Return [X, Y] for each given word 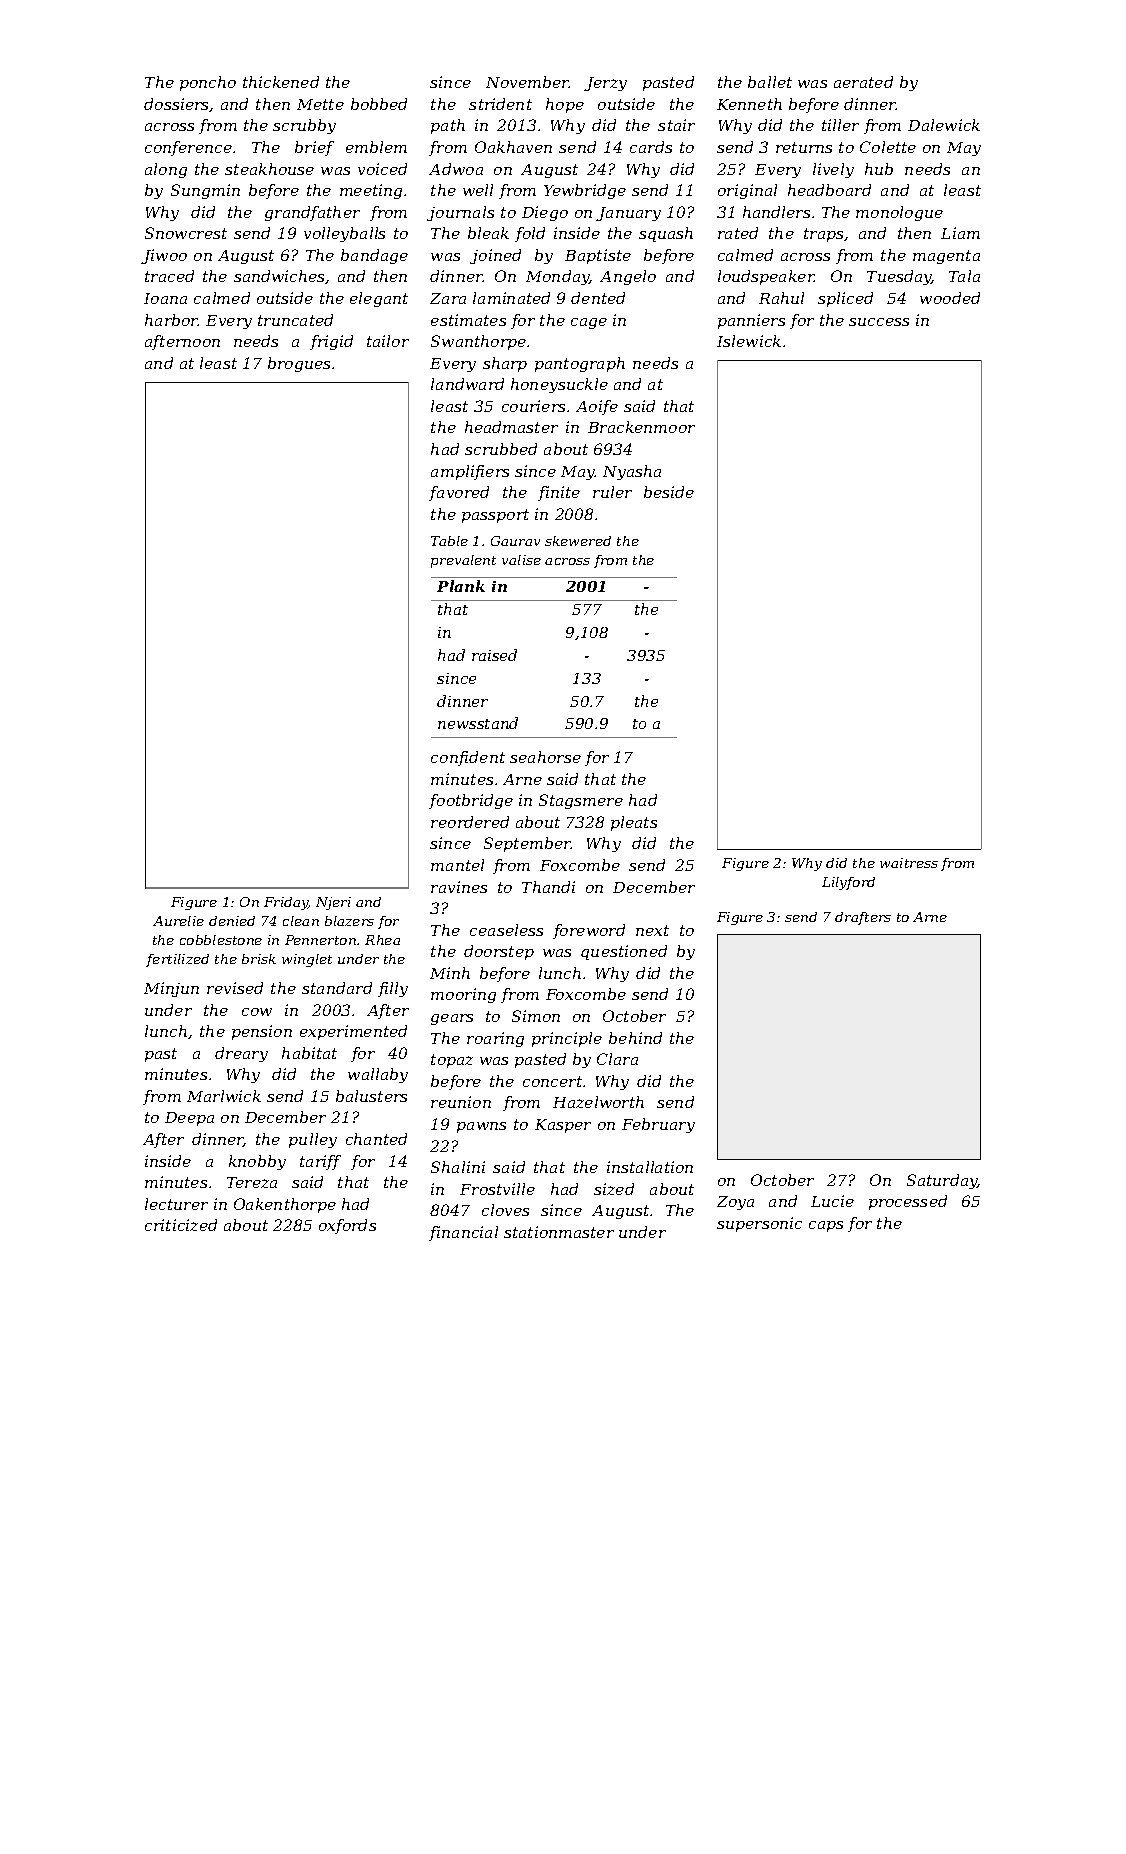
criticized [181, 1225]
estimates [468, 320]
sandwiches [280, 277]
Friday [286, 903]
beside [669, 492]
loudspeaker [766, 277]
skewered [578, 541]
